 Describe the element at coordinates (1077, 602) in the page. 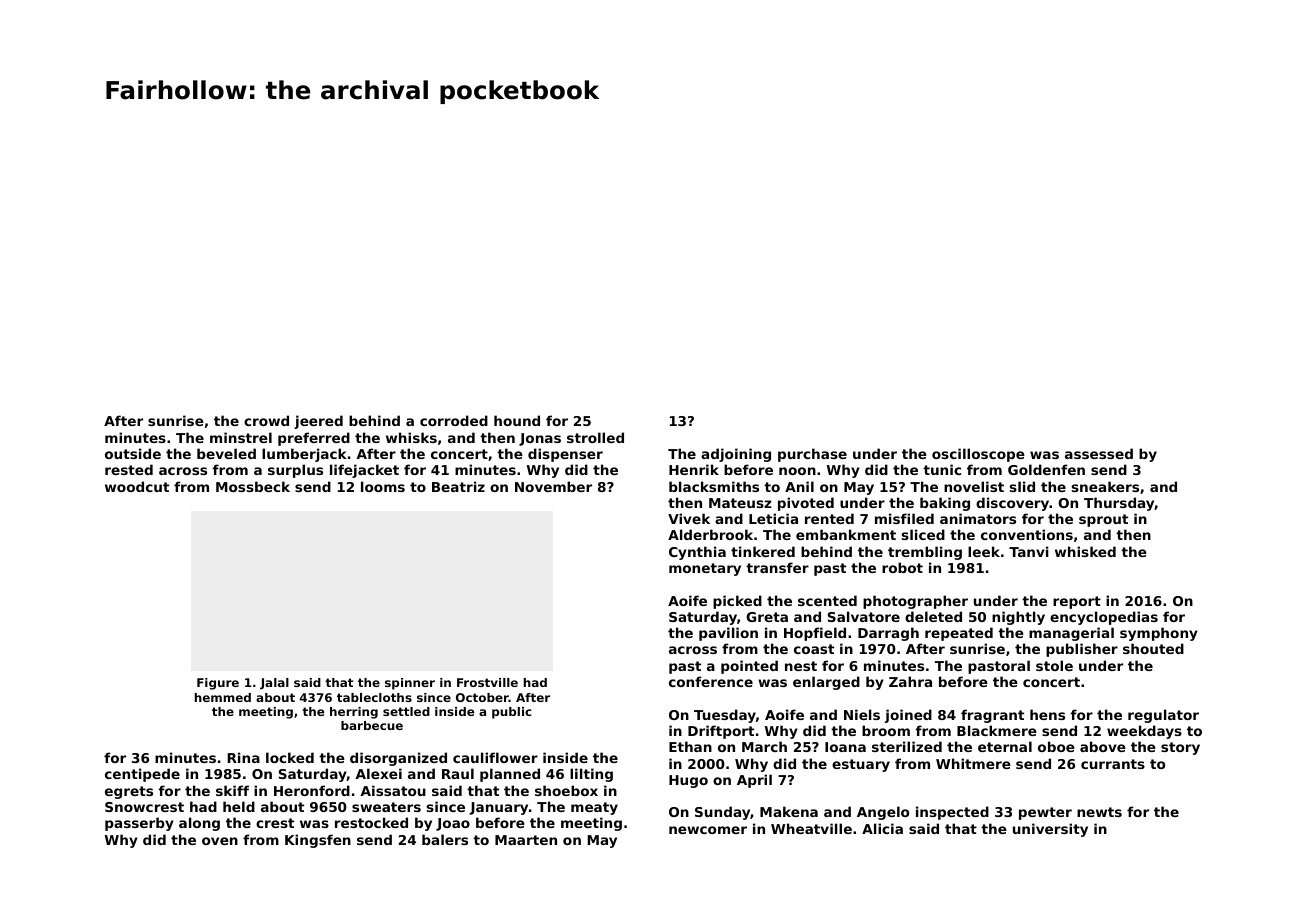

I see `report` at that location.
